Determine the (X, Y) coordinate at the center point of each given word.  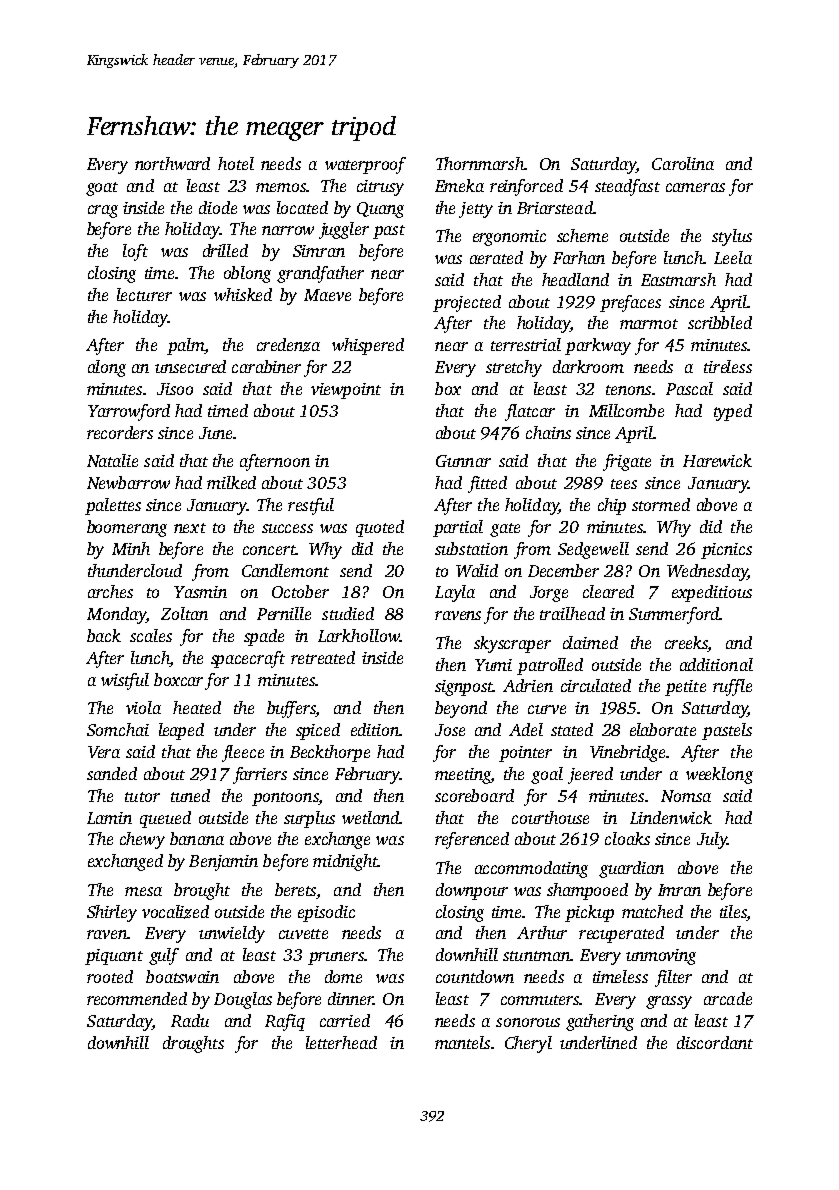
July (712, 840)
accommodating (531, 869)
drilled (225, 250)
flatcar (530, 412)
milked (231, 482)
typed (733, 412)
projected (467, 303)
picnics (726, 551)
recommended (137, 998)
